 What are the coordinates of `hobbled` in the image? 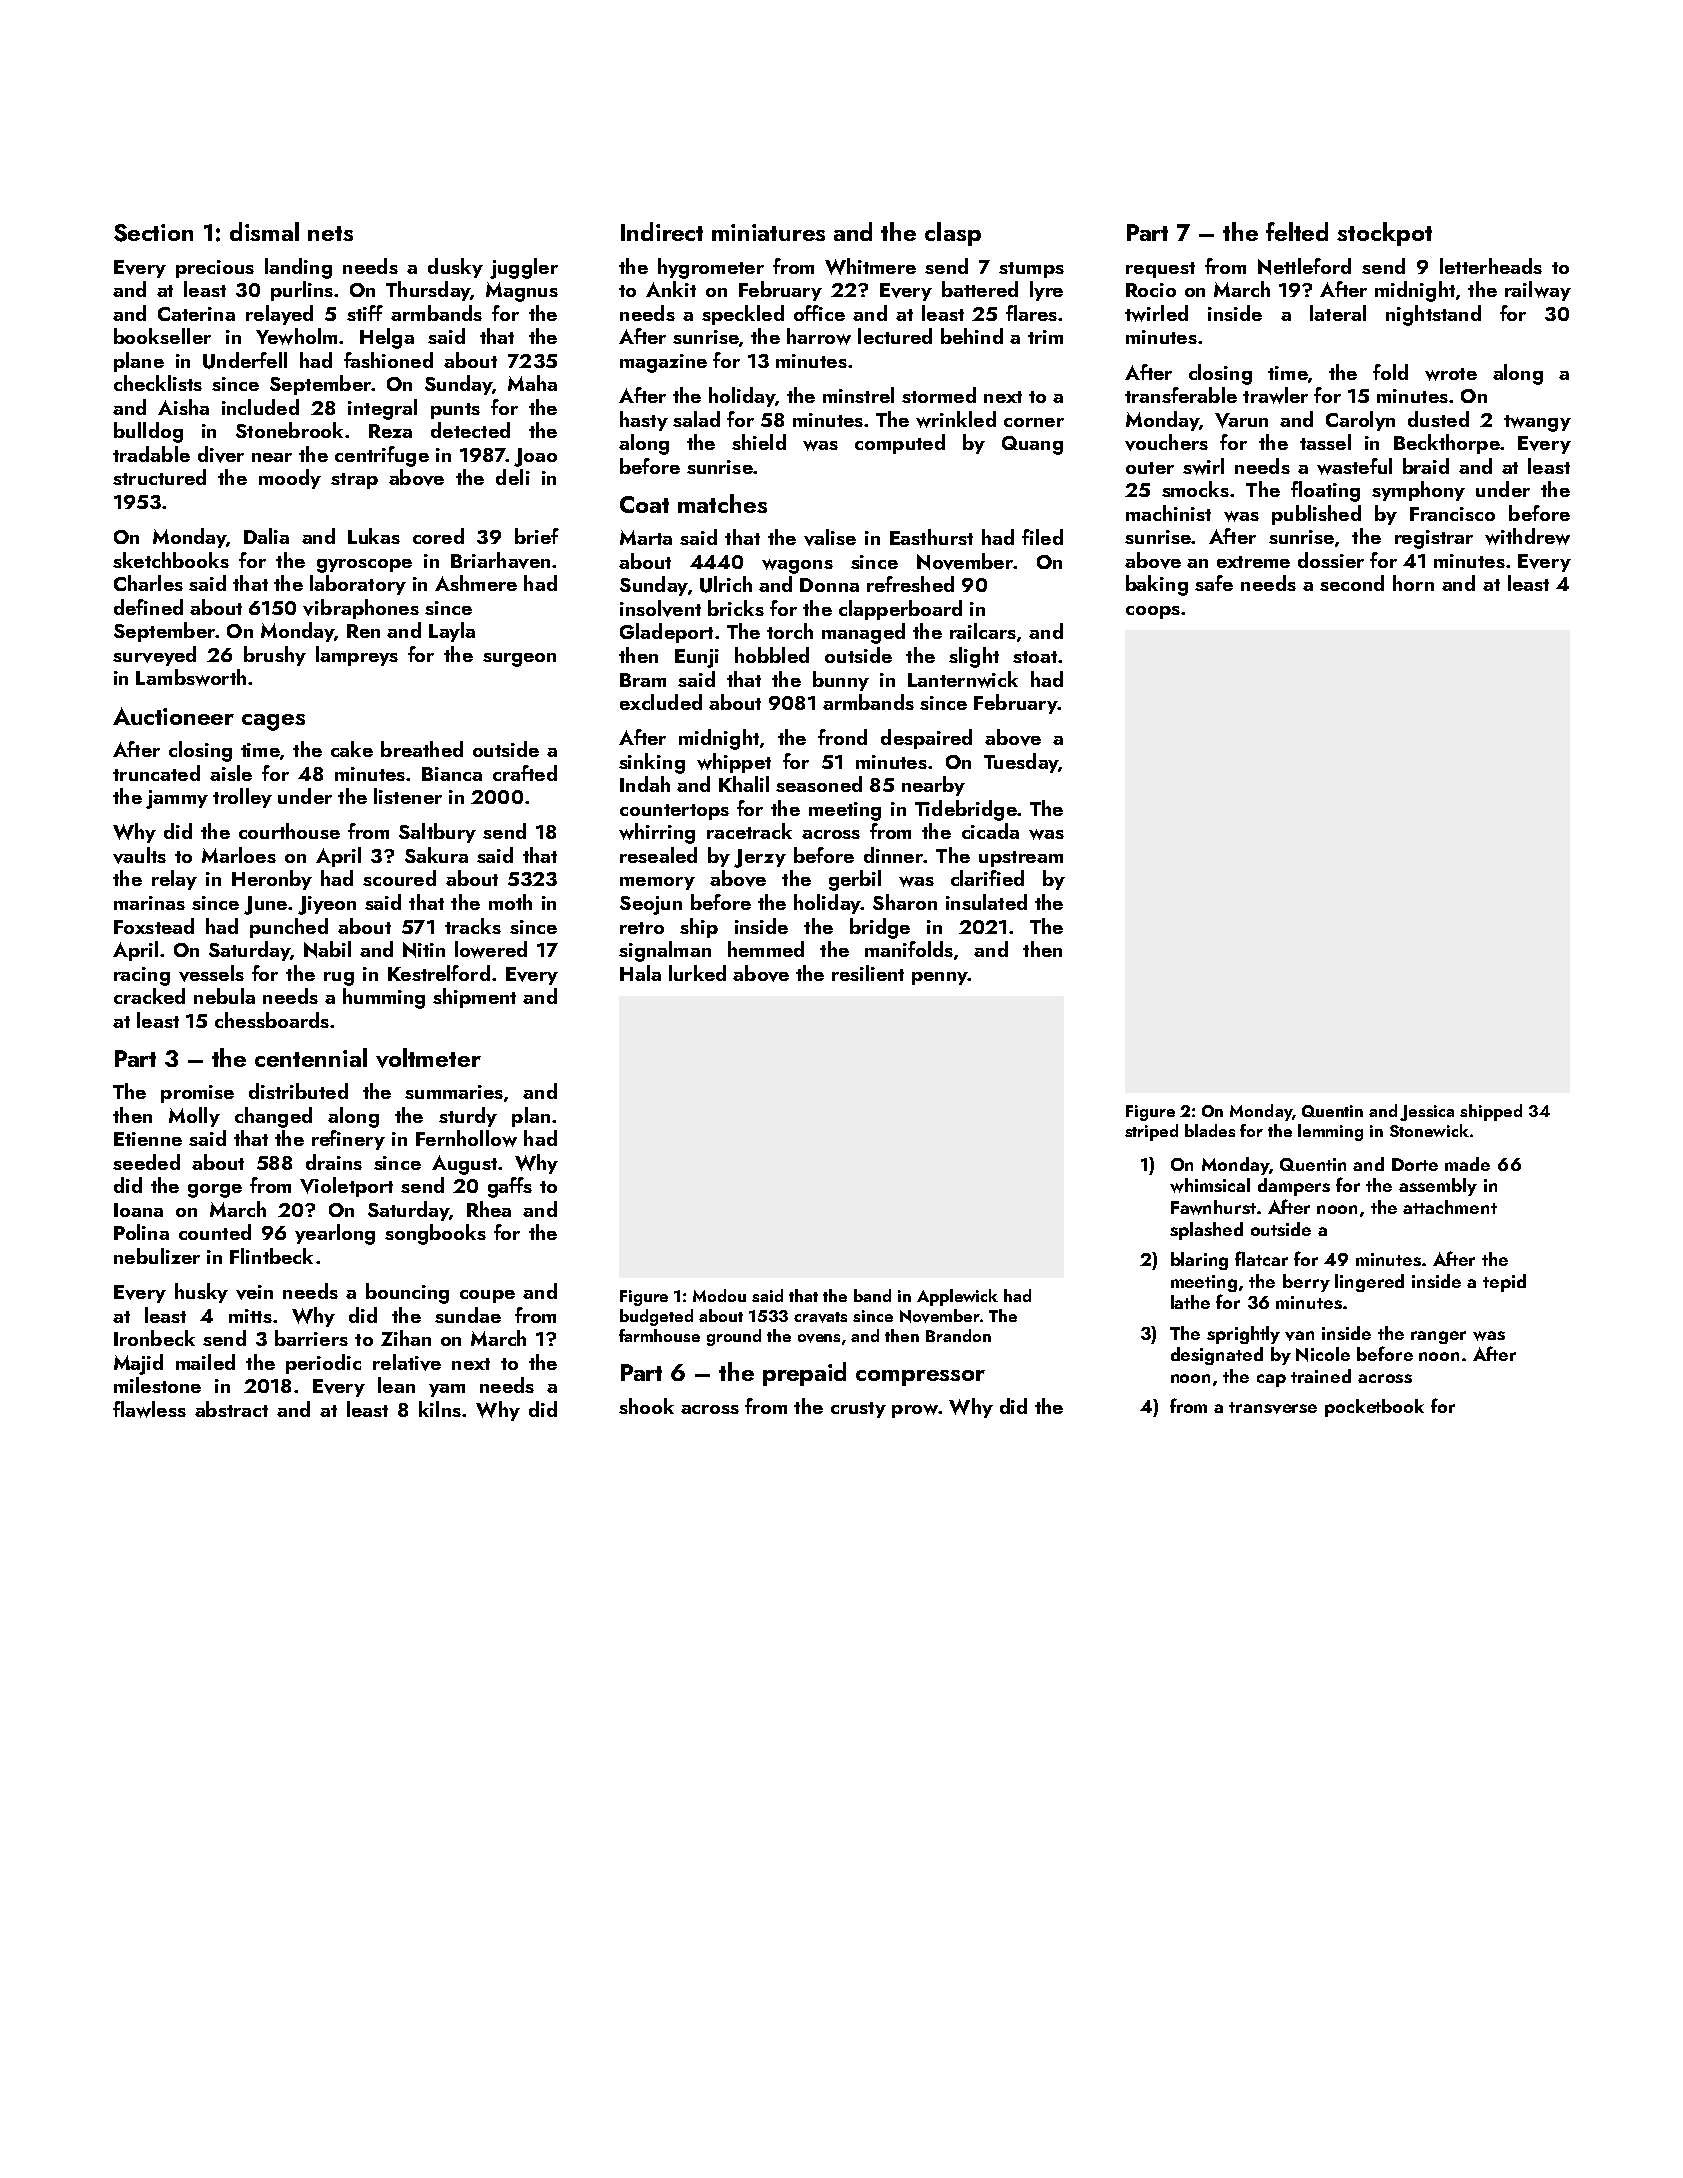 It's located at (772, 655).
